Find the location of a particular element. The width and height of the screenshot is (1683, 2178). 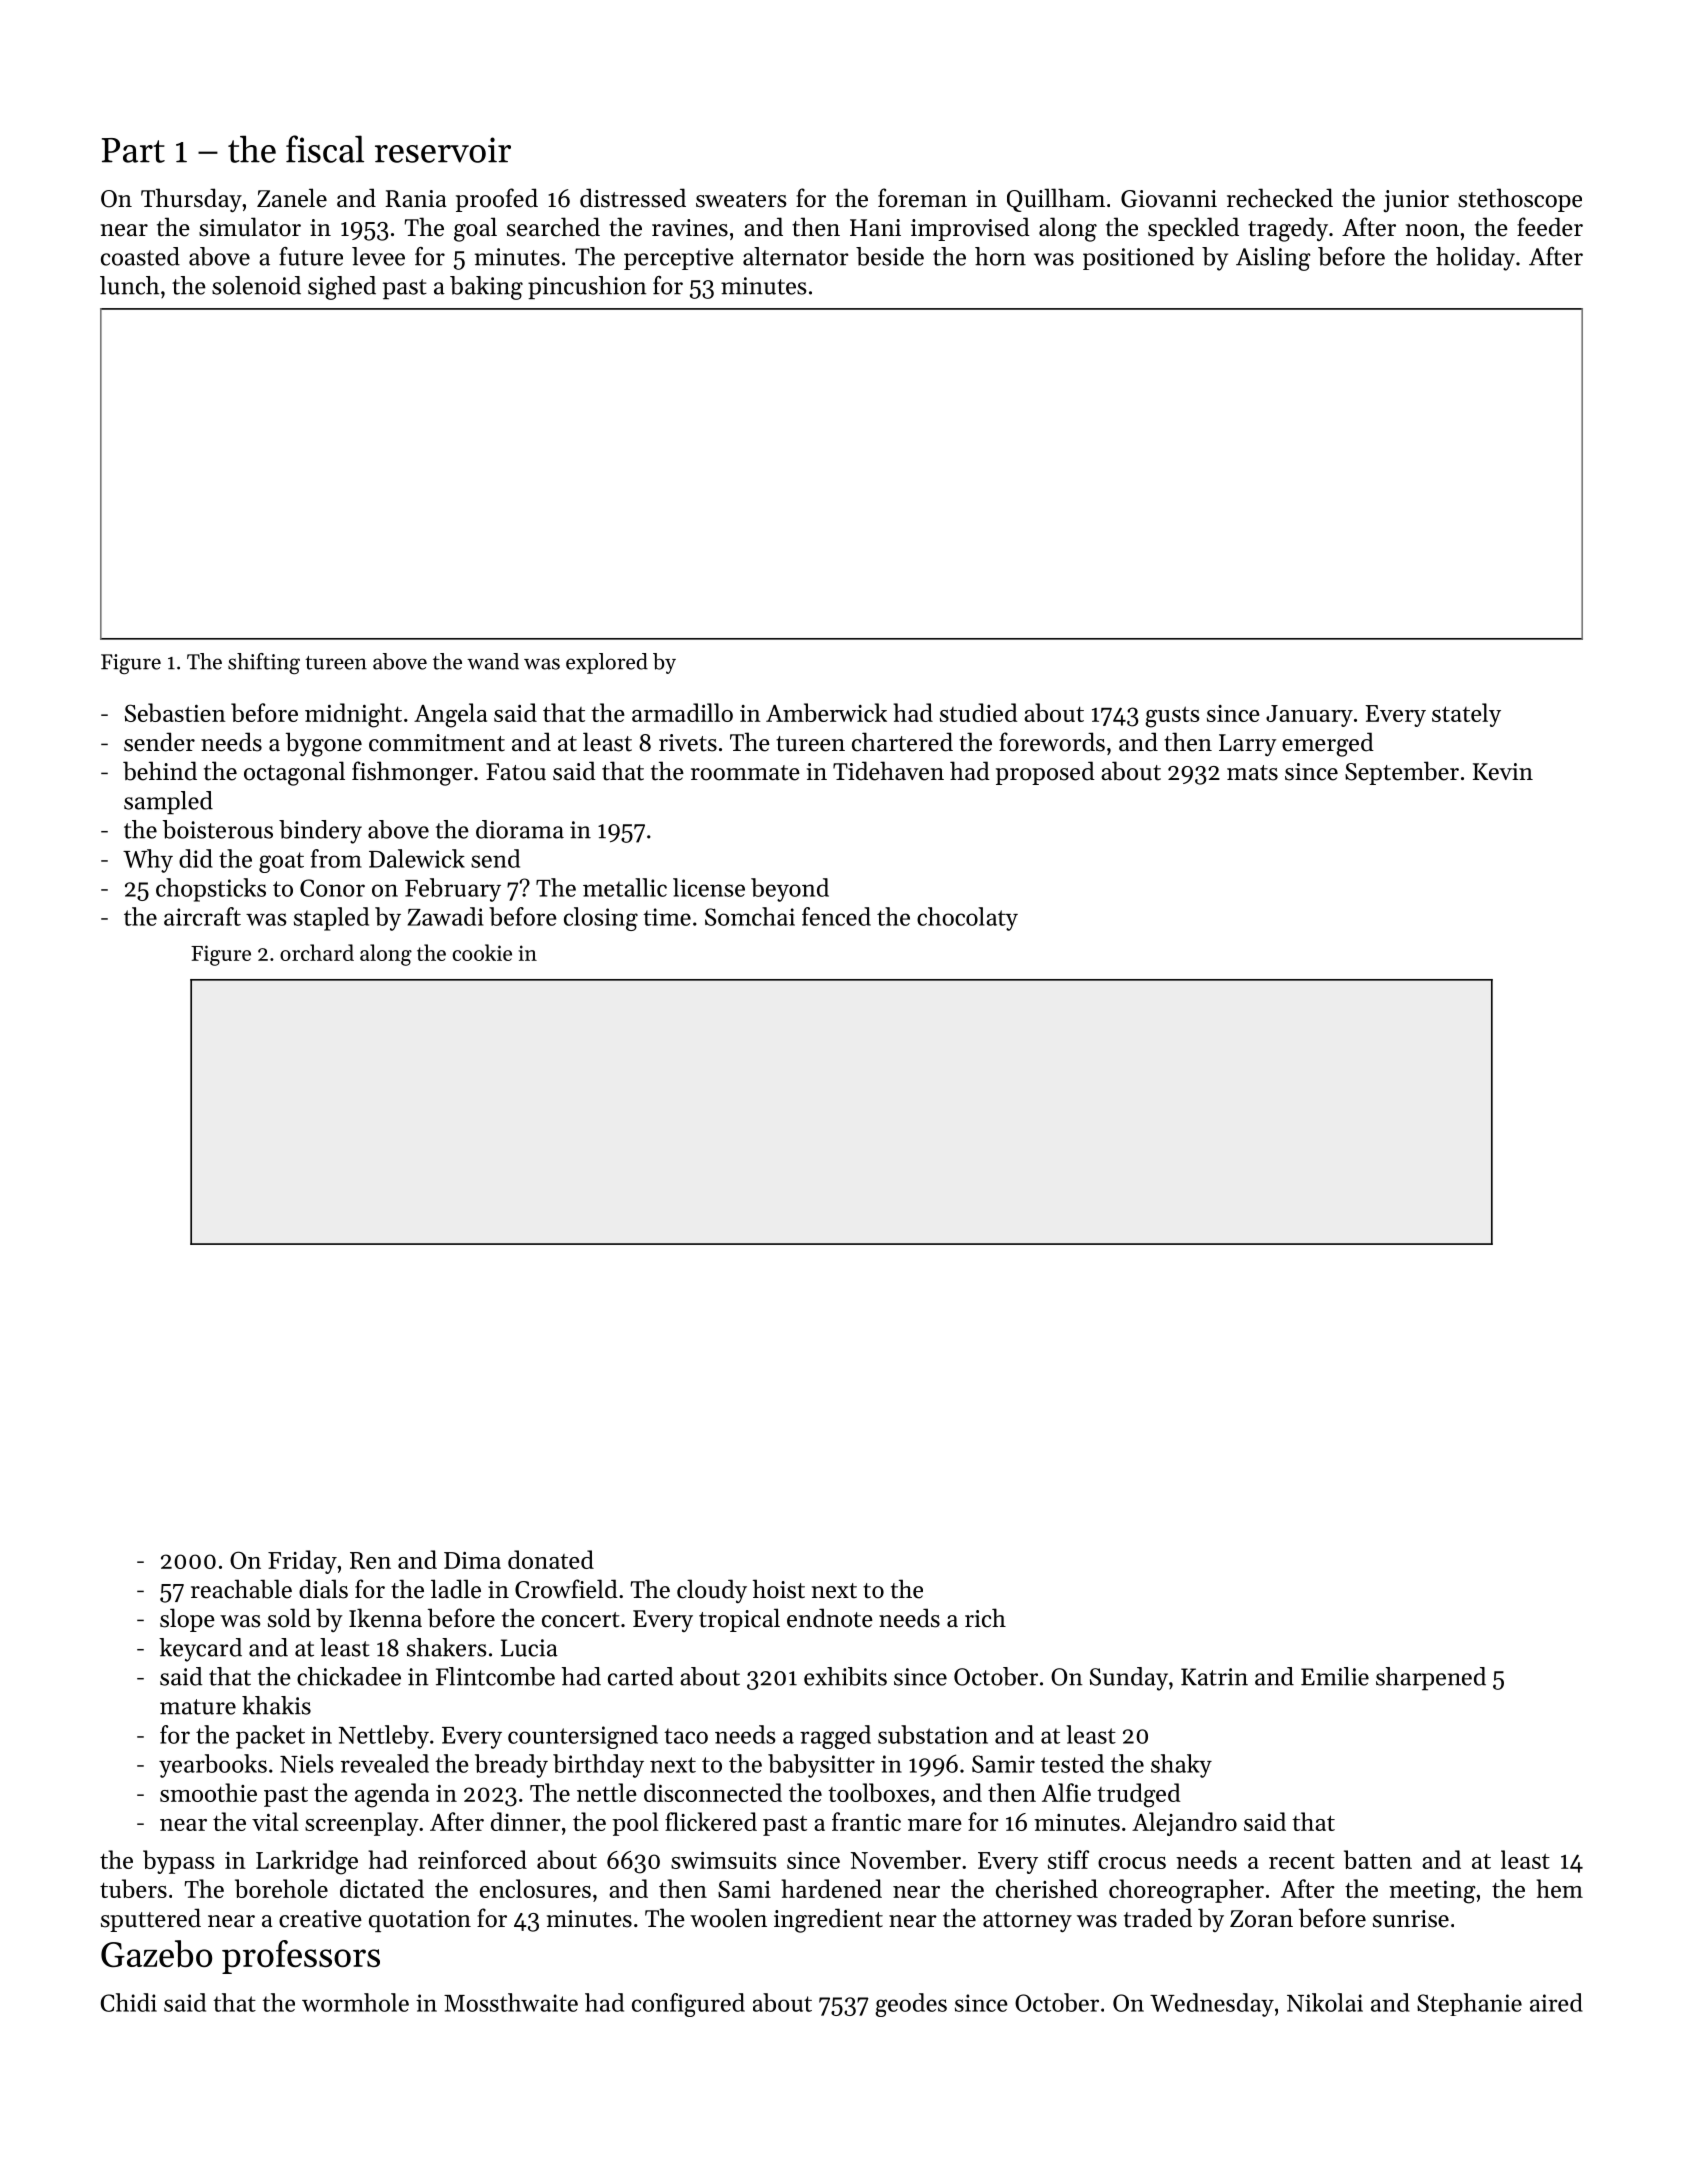

fenced is located at coordinates (836, 916).
